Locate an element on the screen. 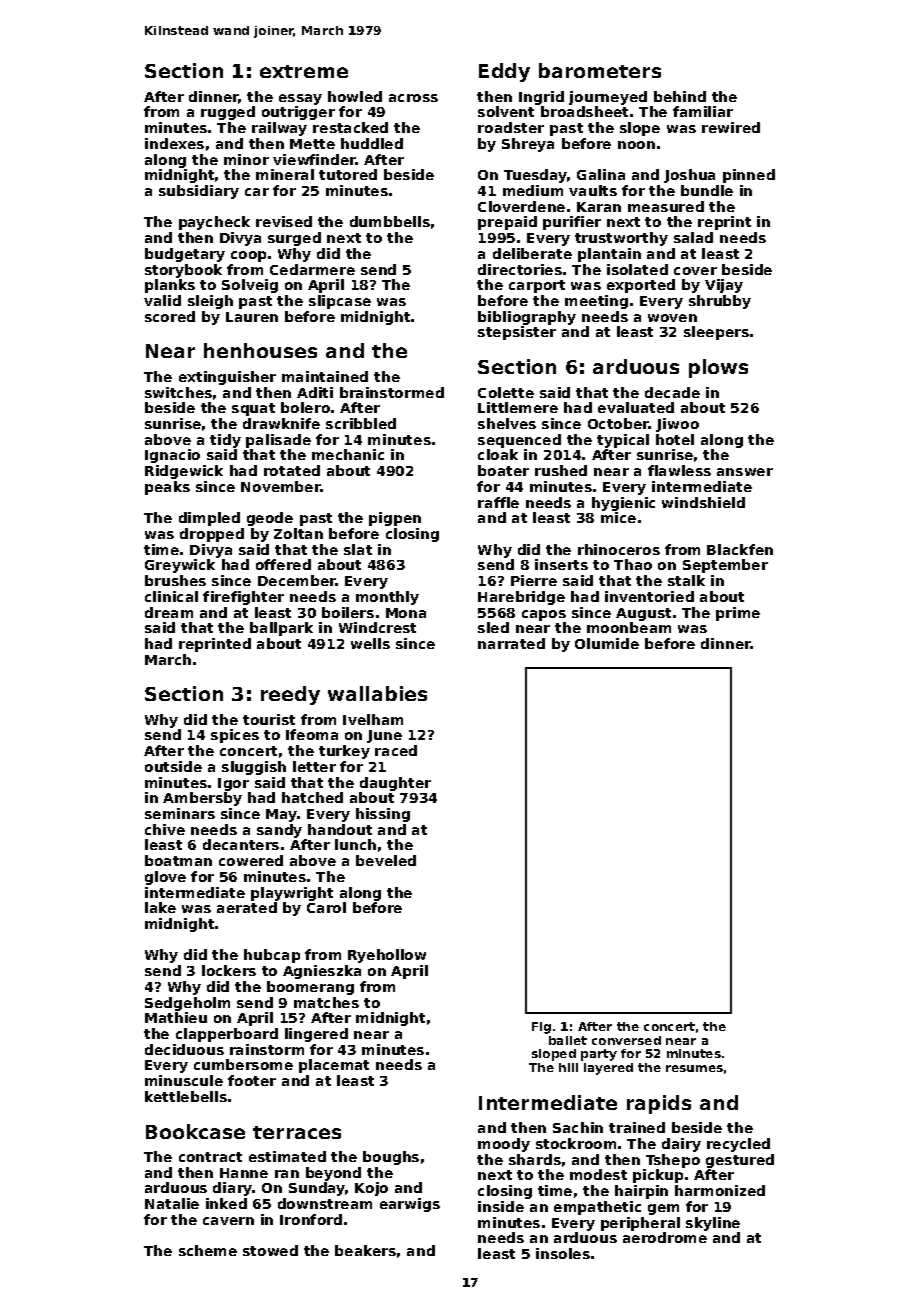 This screenshot has width=924, height=1314. roadster is located at coordinates (511, 127).
